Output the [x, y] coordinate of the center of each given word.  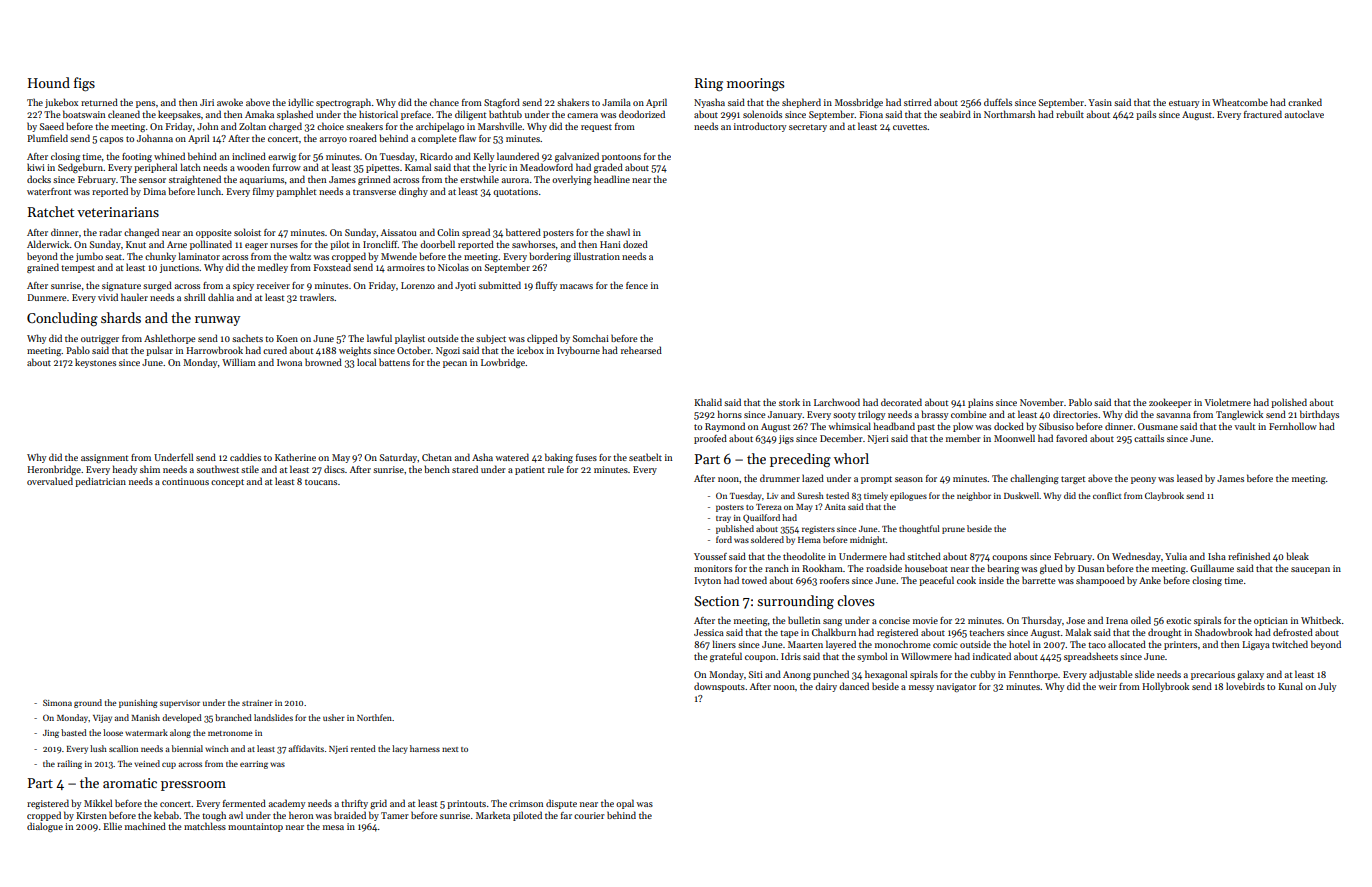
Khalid [708, 402]
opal [625, 804]
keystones [95, 363]
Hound [49, 82]
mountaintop [255, 827]
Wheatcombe [1240, 102]
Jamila [616, 102]
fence [637, 285]
